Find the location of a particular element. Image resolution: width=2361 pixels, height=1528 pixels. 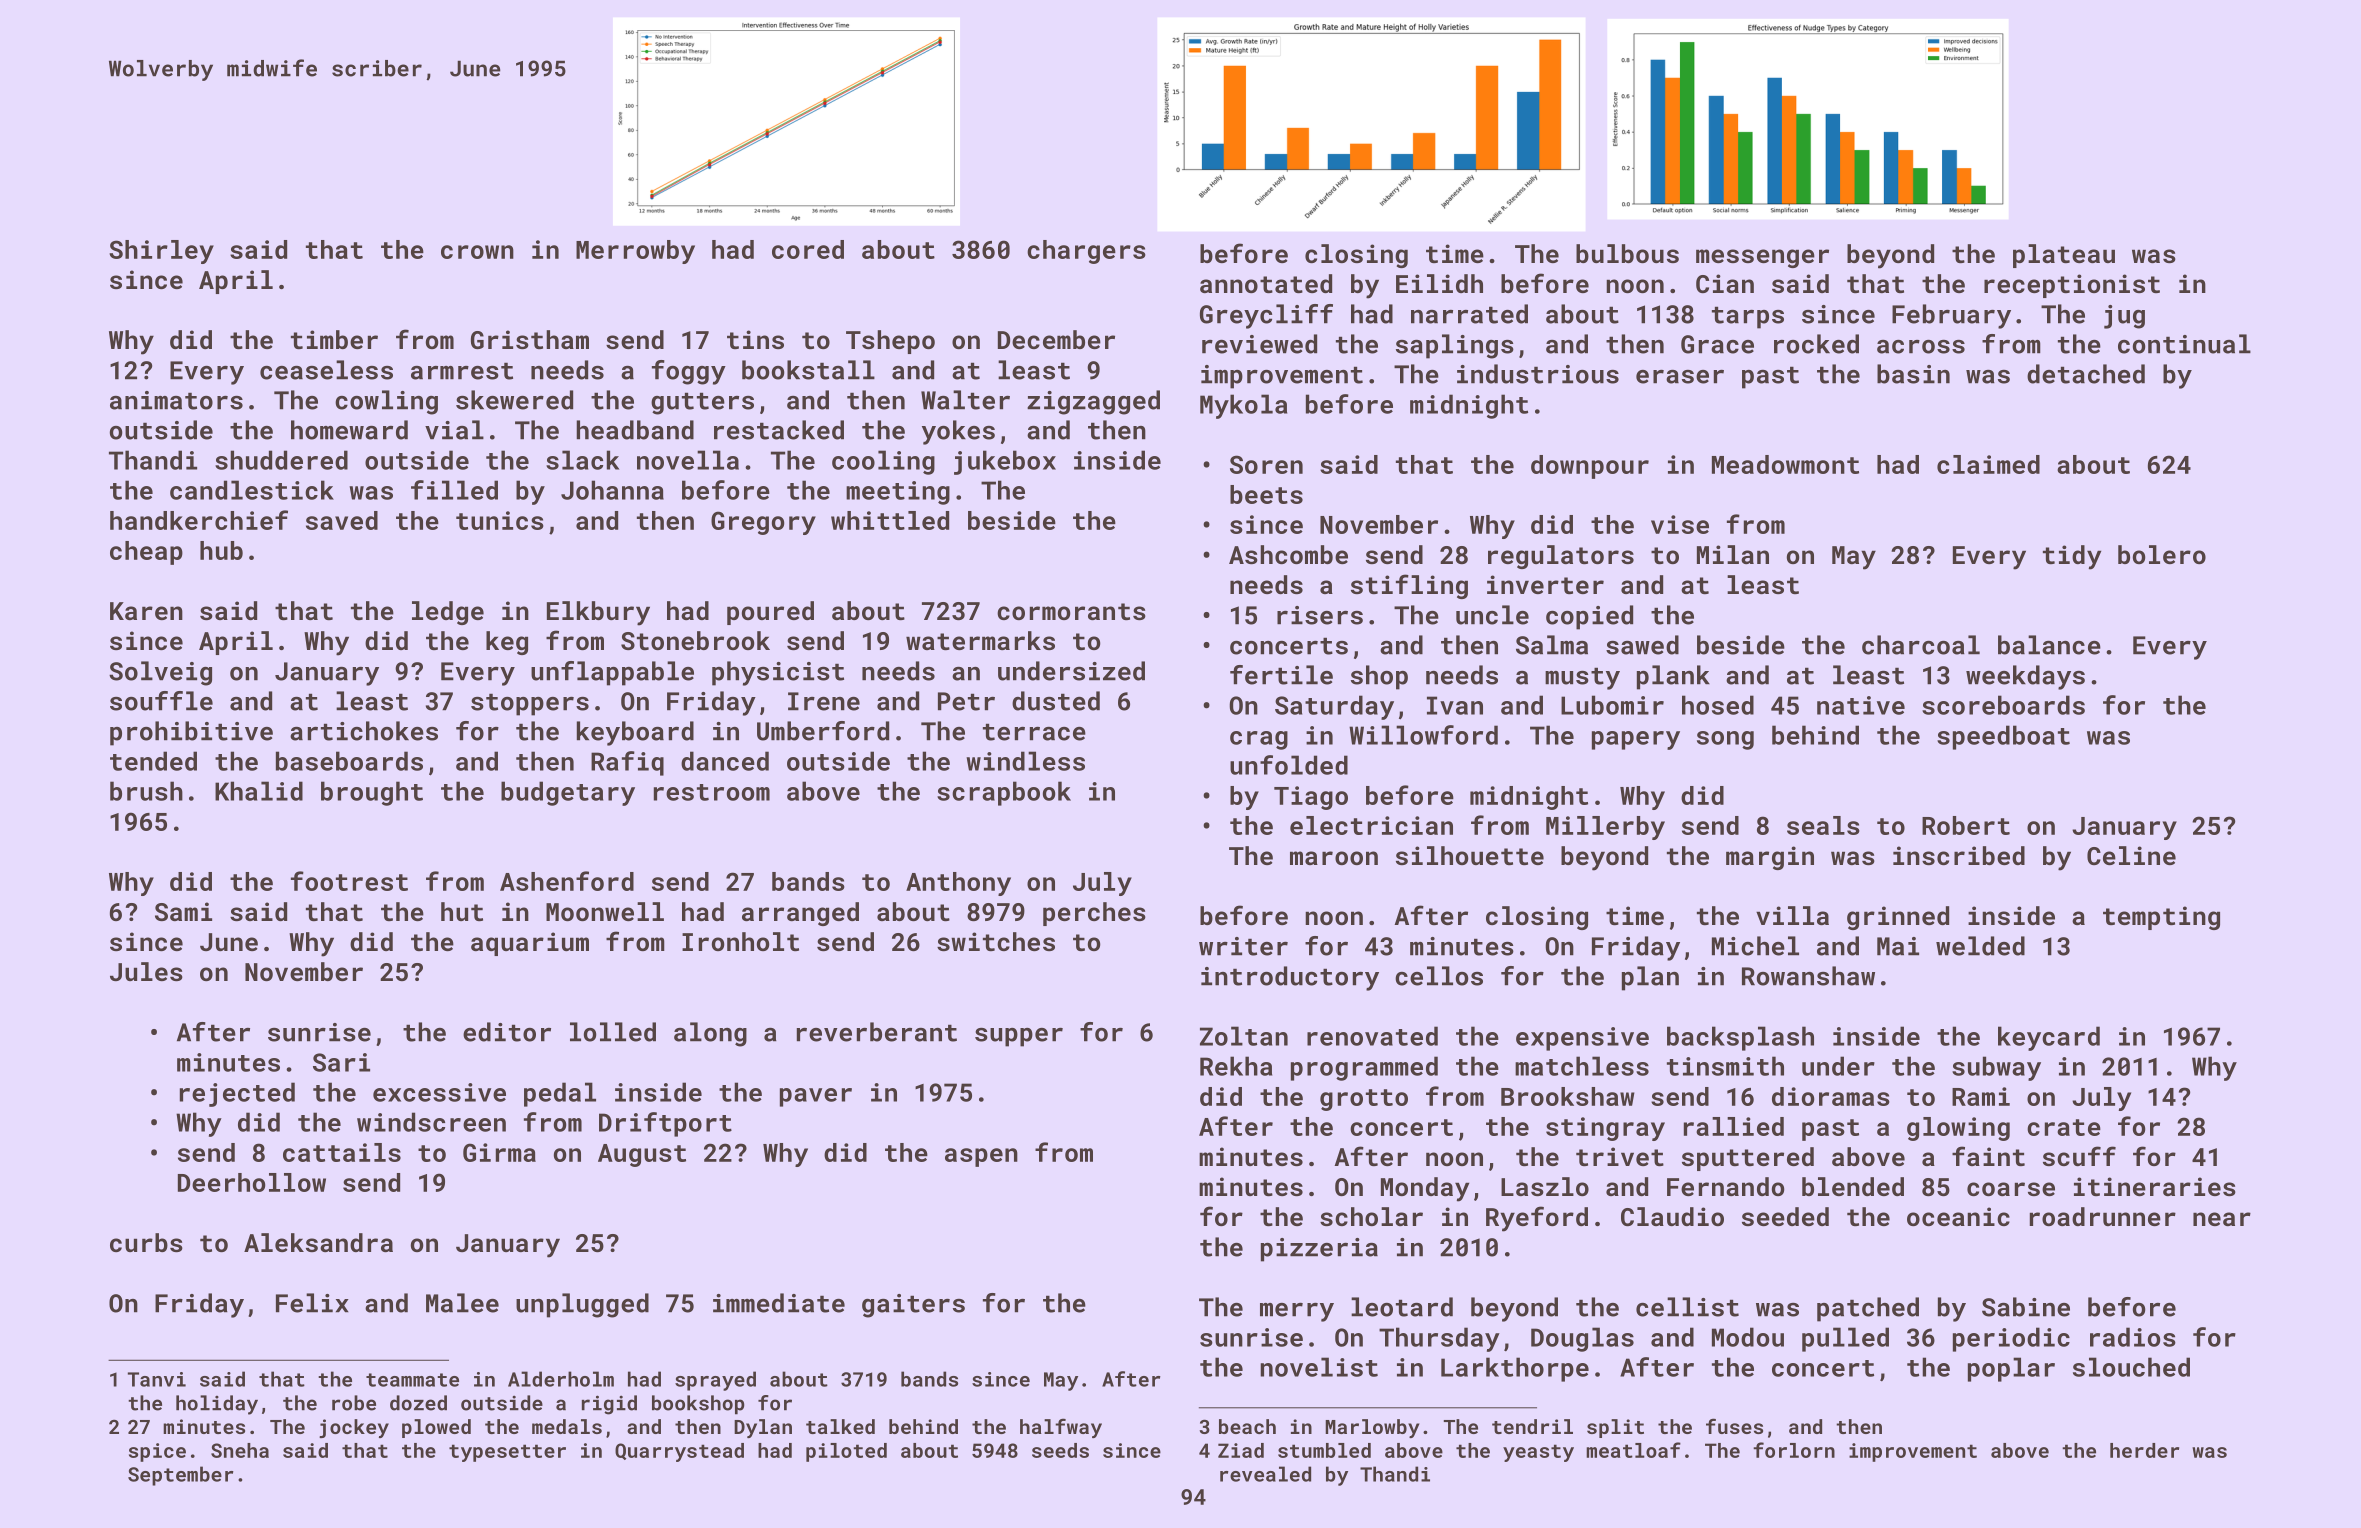

footrest is located at coordinates (349, 881).
